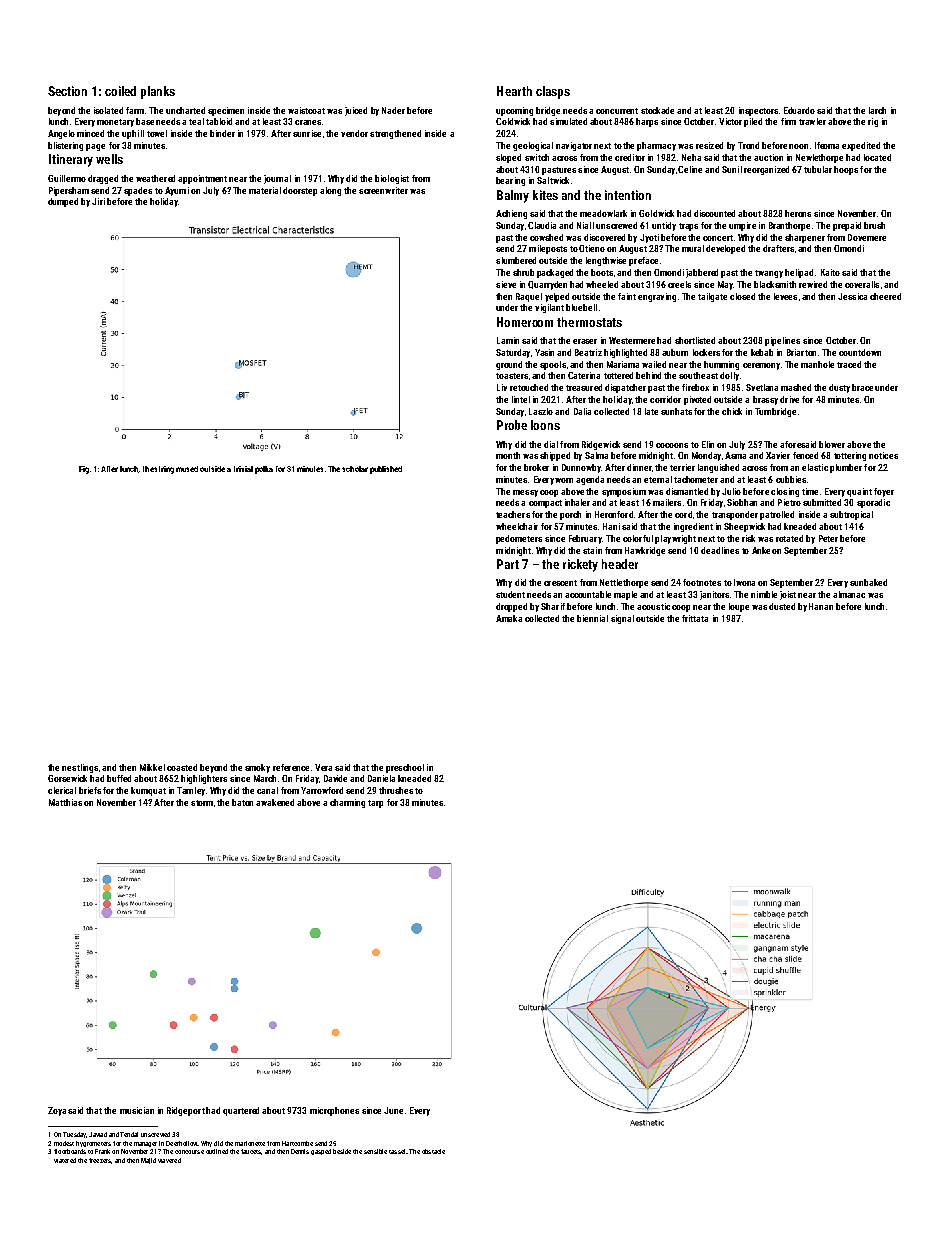  I want to click on cheered, so click(885, 296).
